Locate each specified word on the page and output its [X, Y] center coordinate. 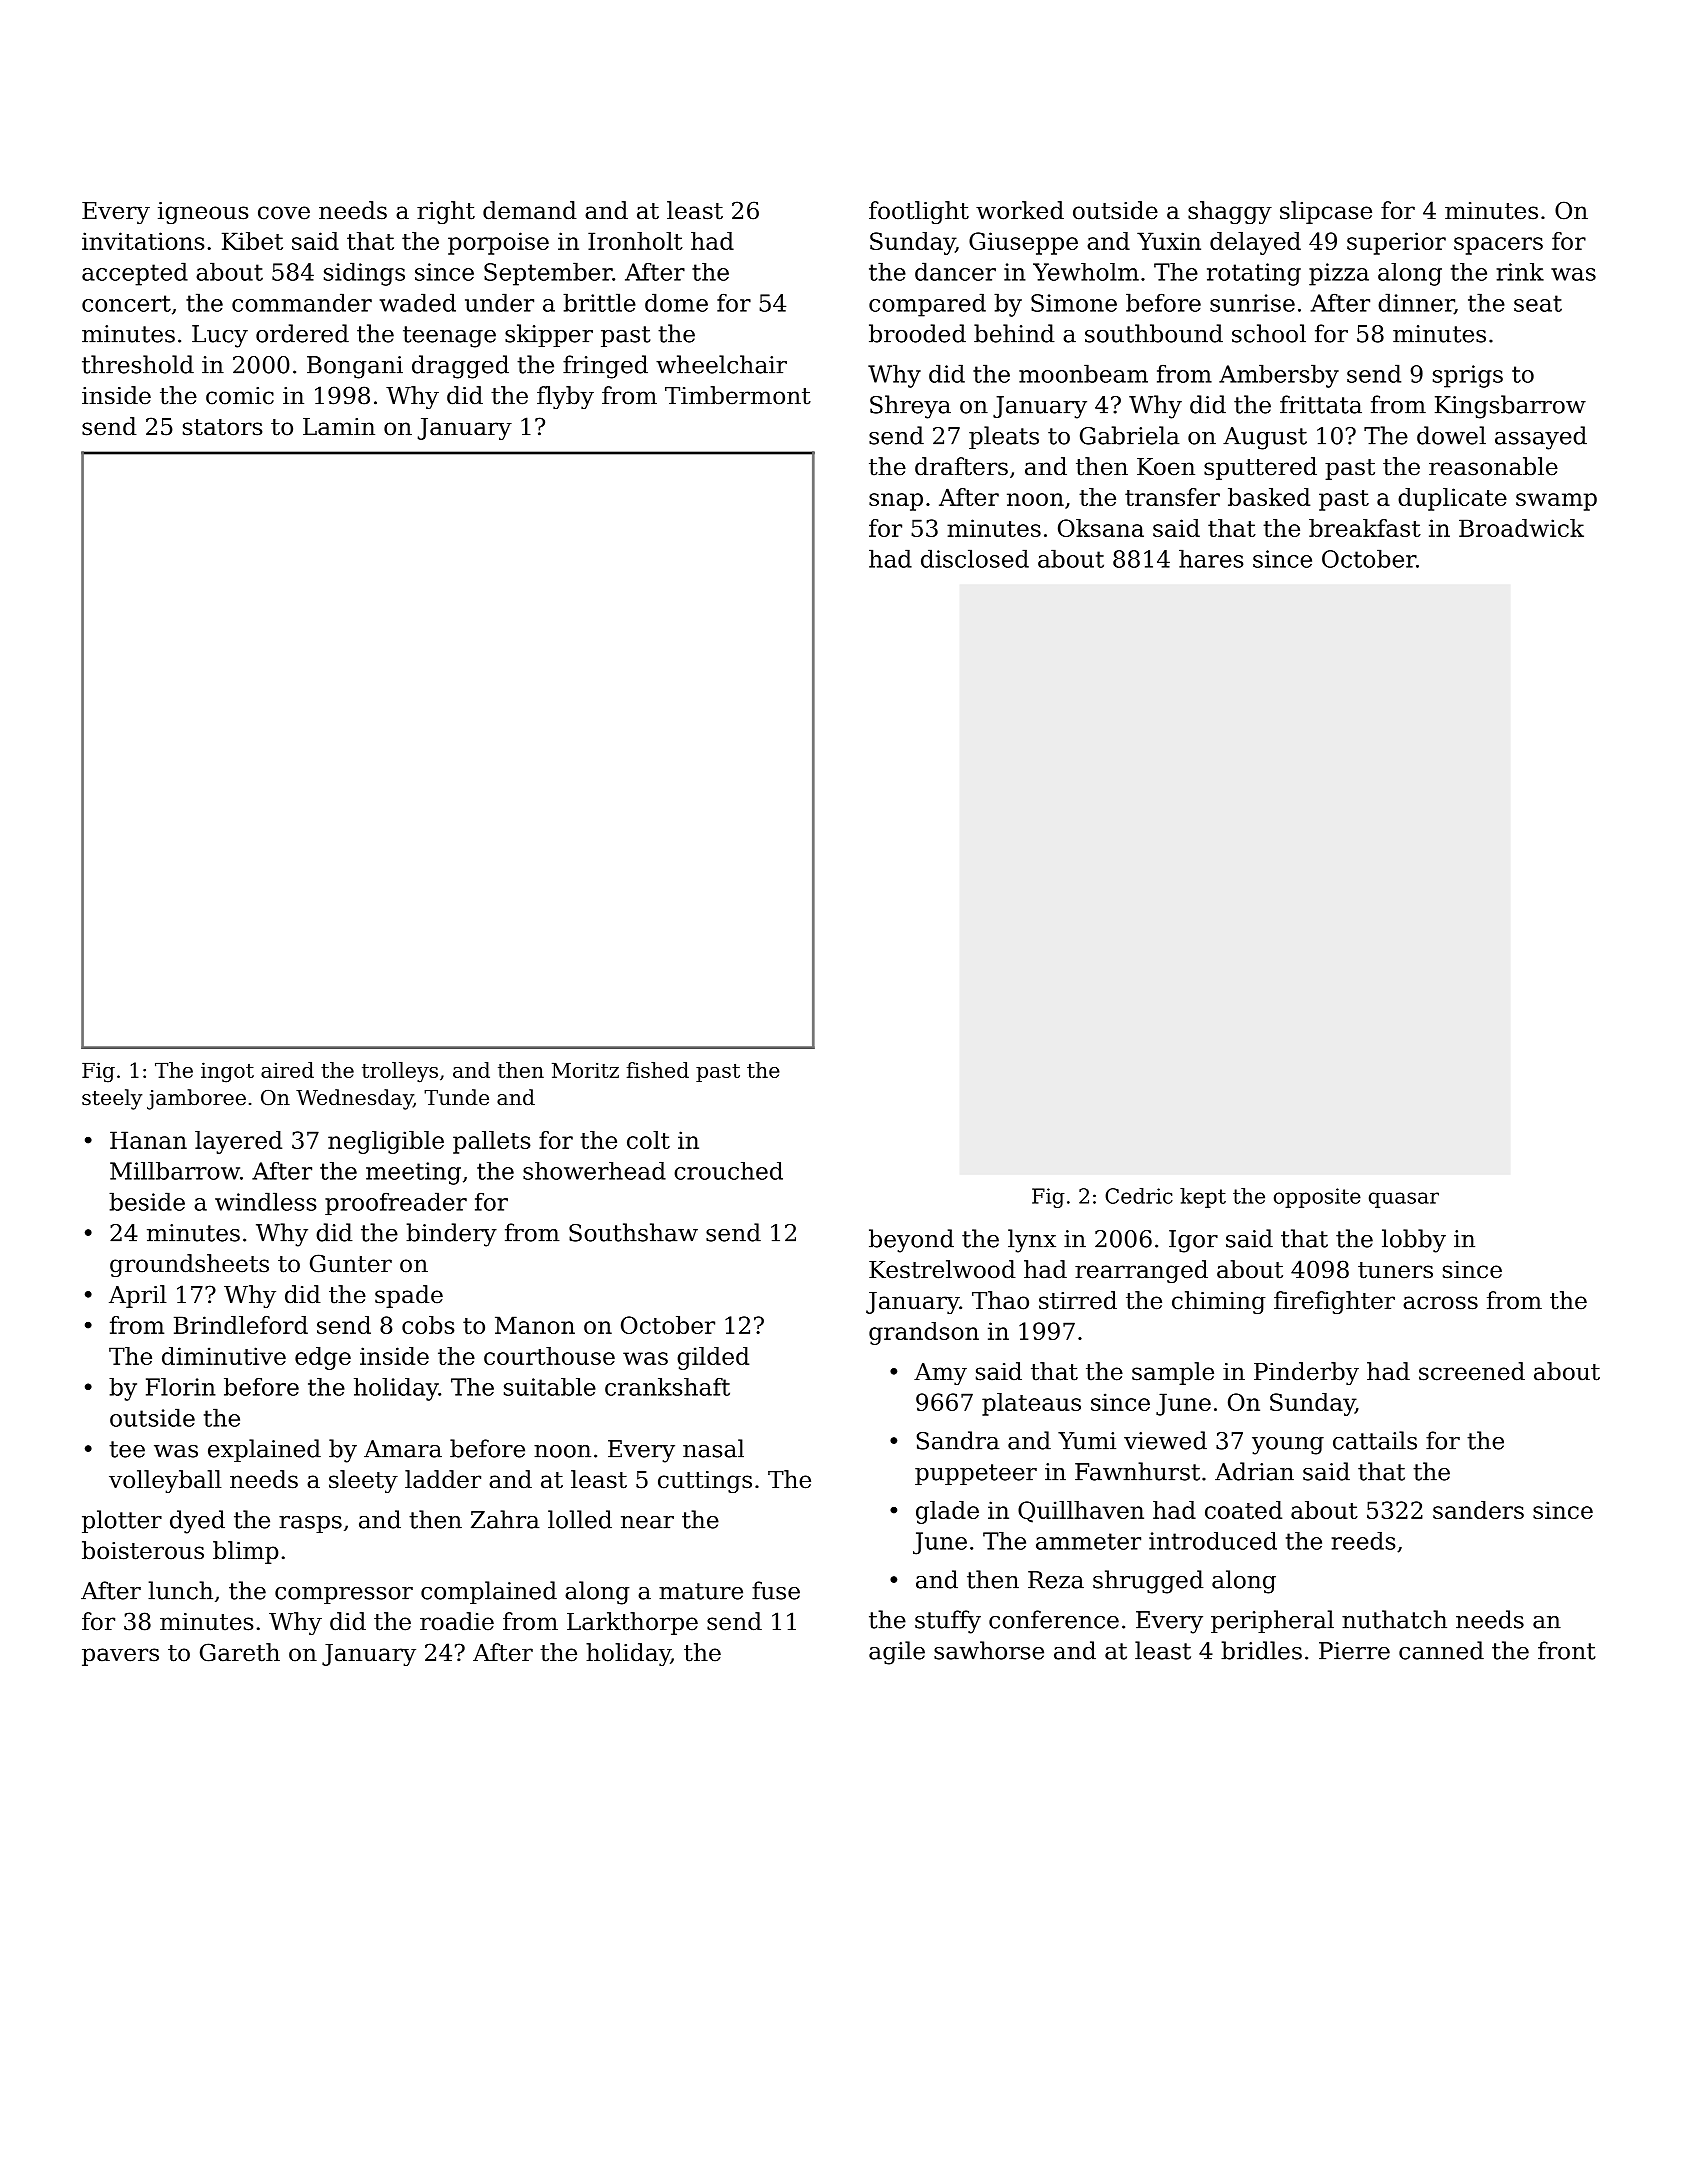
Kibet [252, 241]
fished [658, 1070]
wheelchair [721, 364]
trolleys [400, 1072]
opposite [1317, 1198]
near [647, 1522]
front [1566, 1650]
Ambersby [1279, 376]
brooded [917, 333]
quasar [1404, 1200]
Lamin [339, 427]
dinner [1416, 303]
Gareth [240, 1652]
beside [147, 1201]
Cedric [1139, 1196]
